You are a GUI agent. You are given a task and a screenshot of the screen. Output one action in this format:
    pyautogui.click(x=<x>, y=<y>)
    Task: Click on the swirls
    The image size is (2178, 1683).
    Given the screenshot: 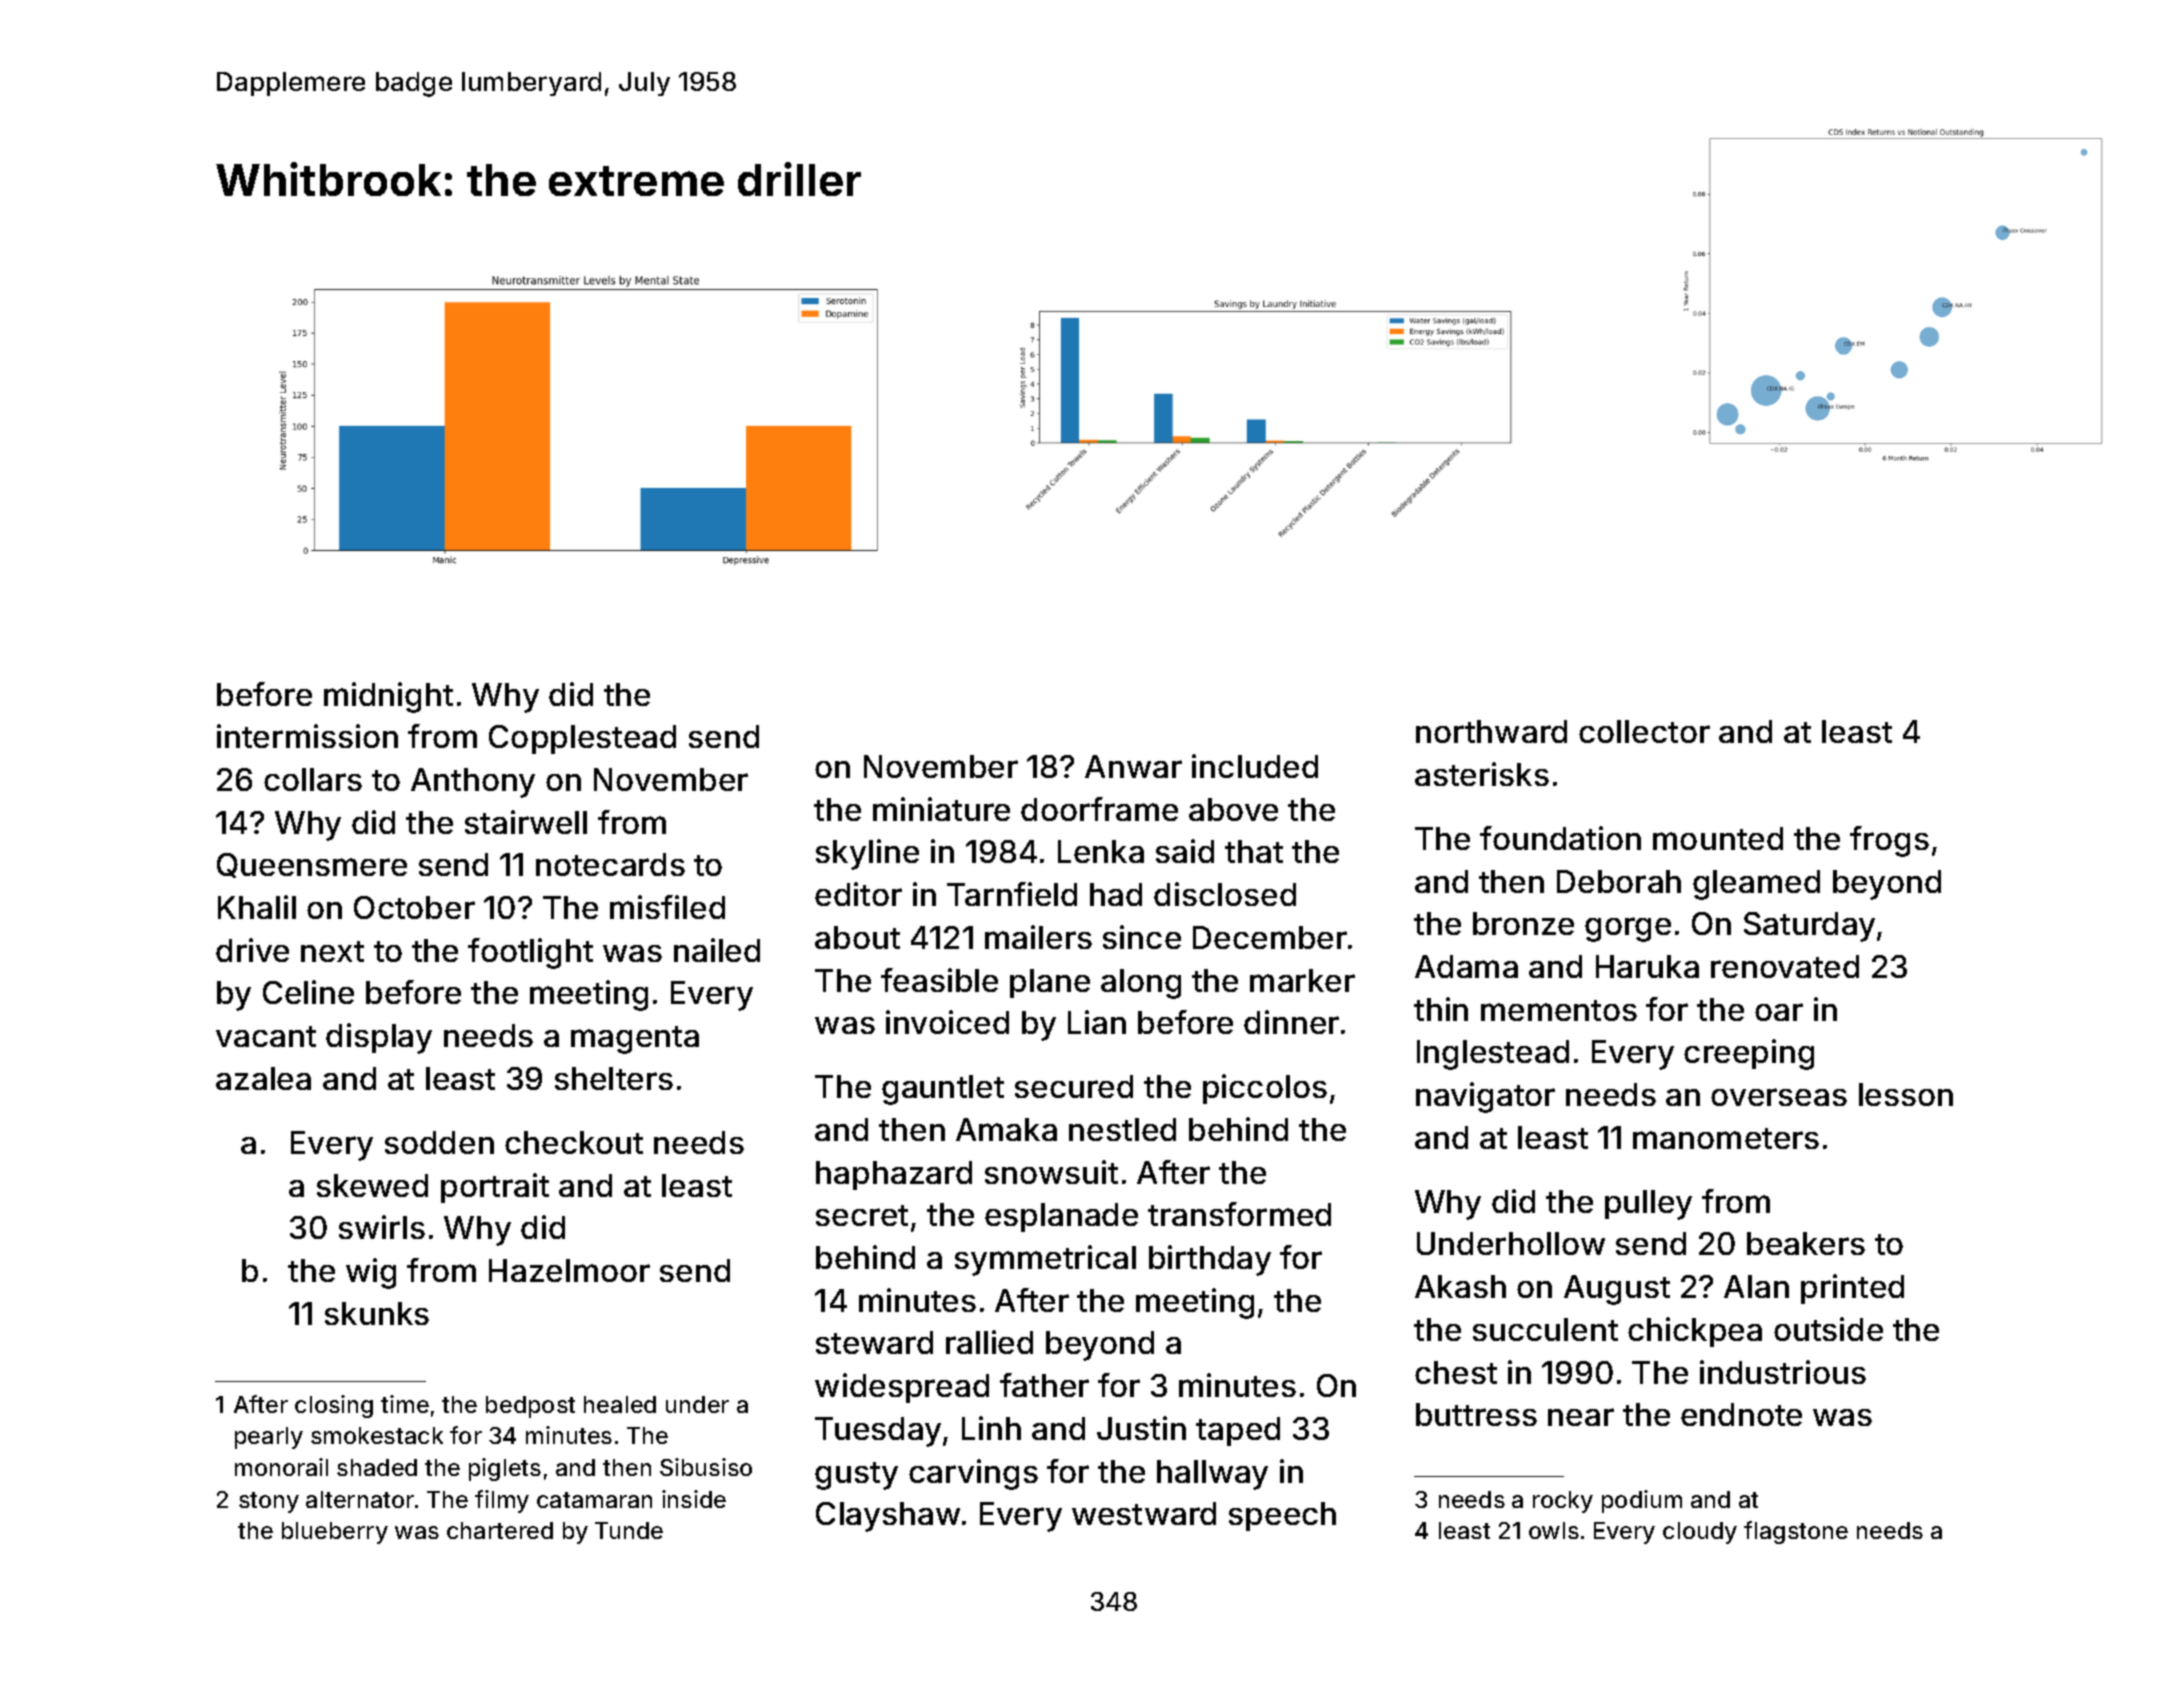 What is the action you would take?
    pyautogui.click(x=382, y=1227)
